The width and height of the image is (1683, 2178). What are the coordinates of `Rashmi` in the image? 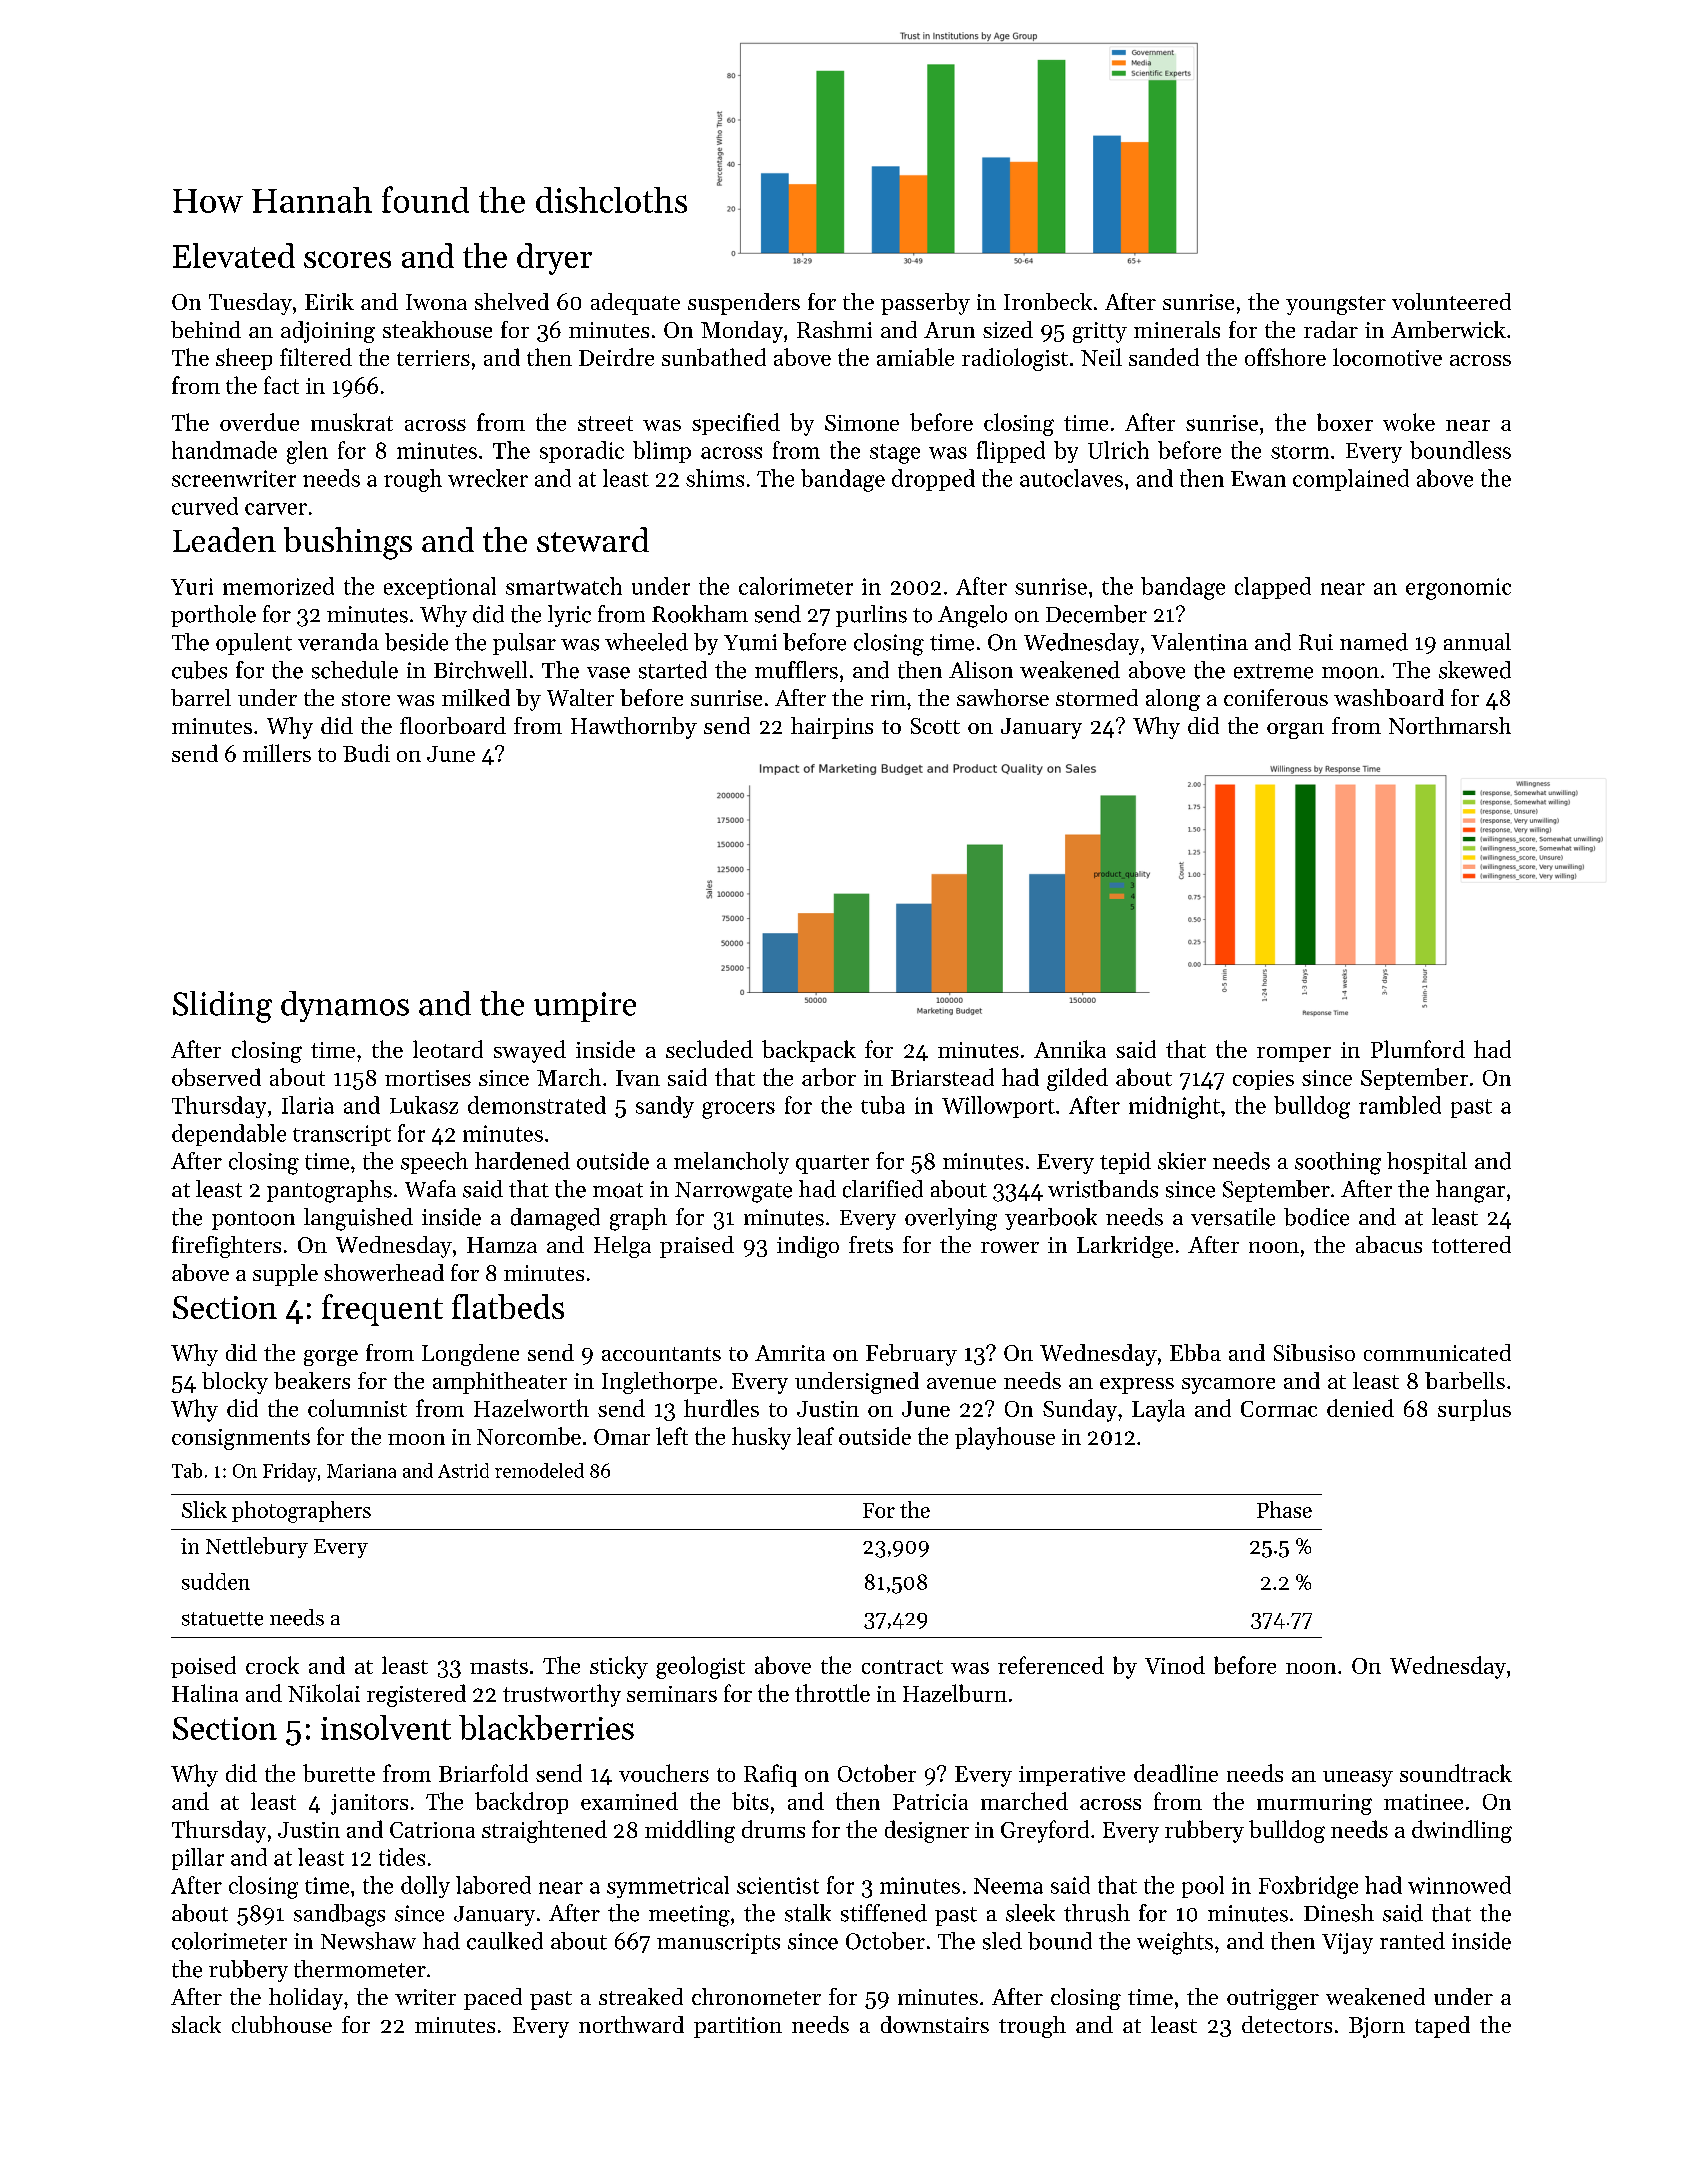 It's located at (834, 329).
